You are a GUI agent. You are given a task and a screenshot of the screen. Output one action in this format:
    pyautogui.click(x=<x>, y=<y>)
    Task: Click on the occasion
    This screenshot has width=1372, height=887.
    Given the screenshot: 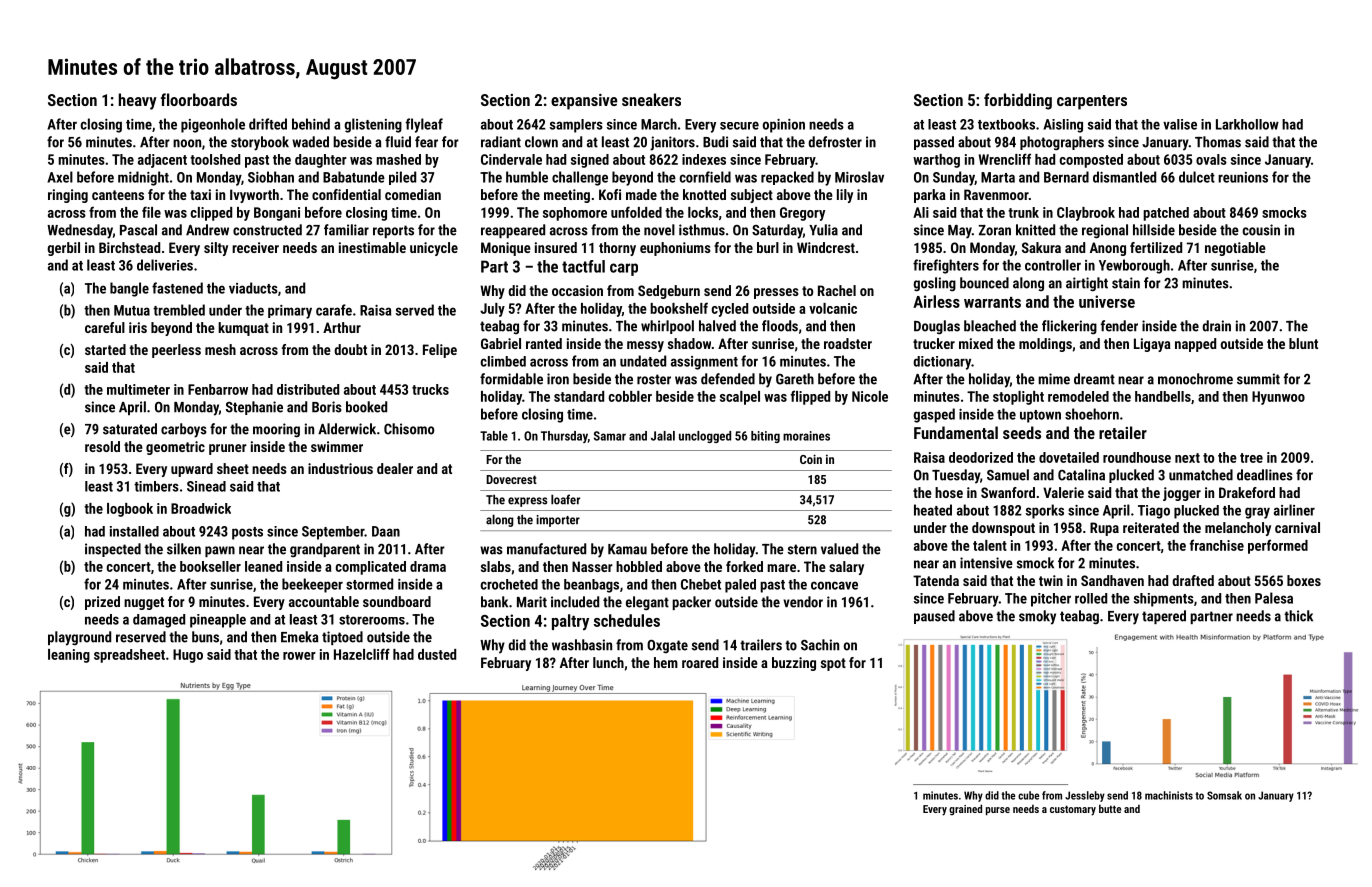 What is the action you would take?
    pyautogui.click(x=577, y=290)
